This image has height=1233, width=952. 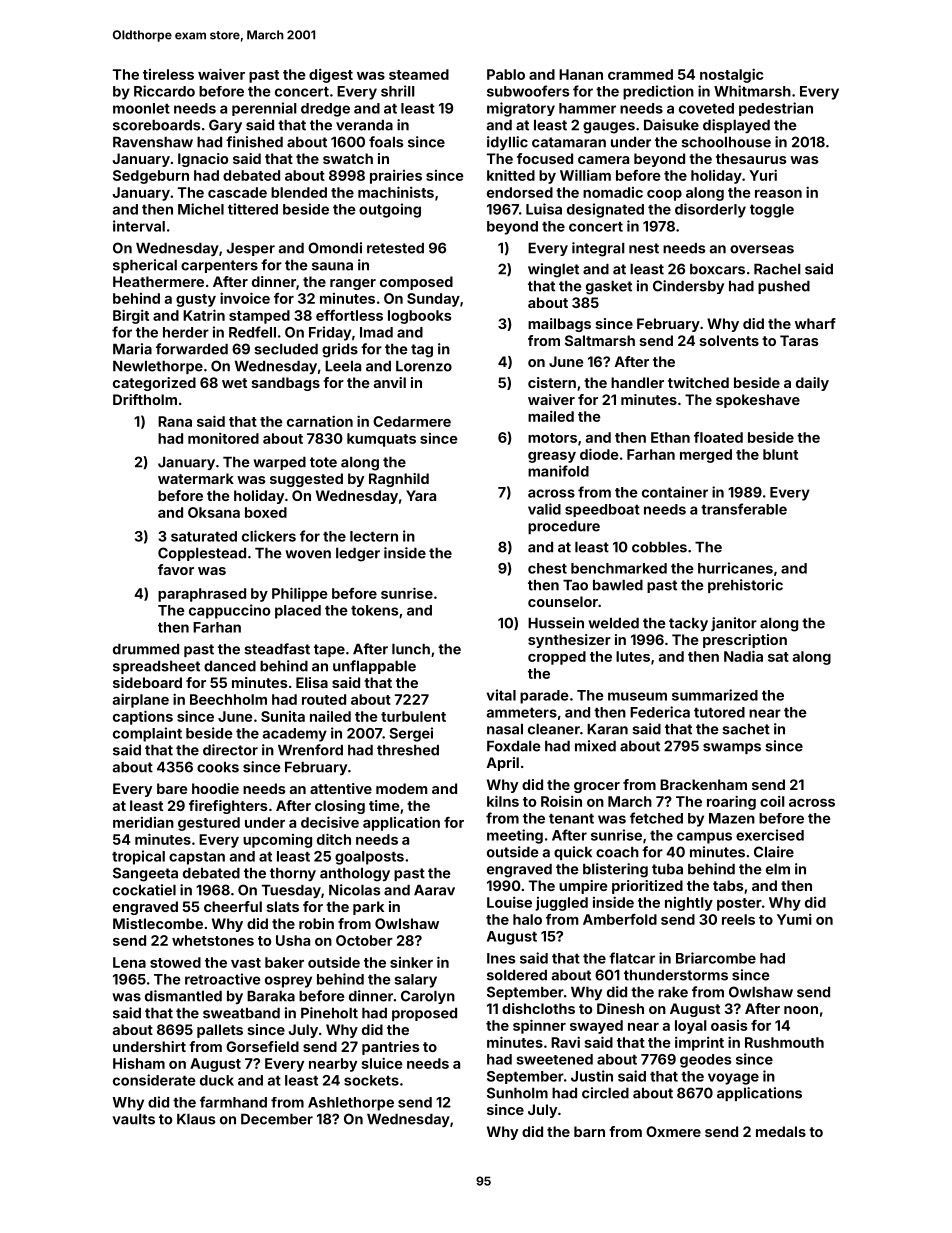 I want to click on Aarav, so click(x=434, y=890).
